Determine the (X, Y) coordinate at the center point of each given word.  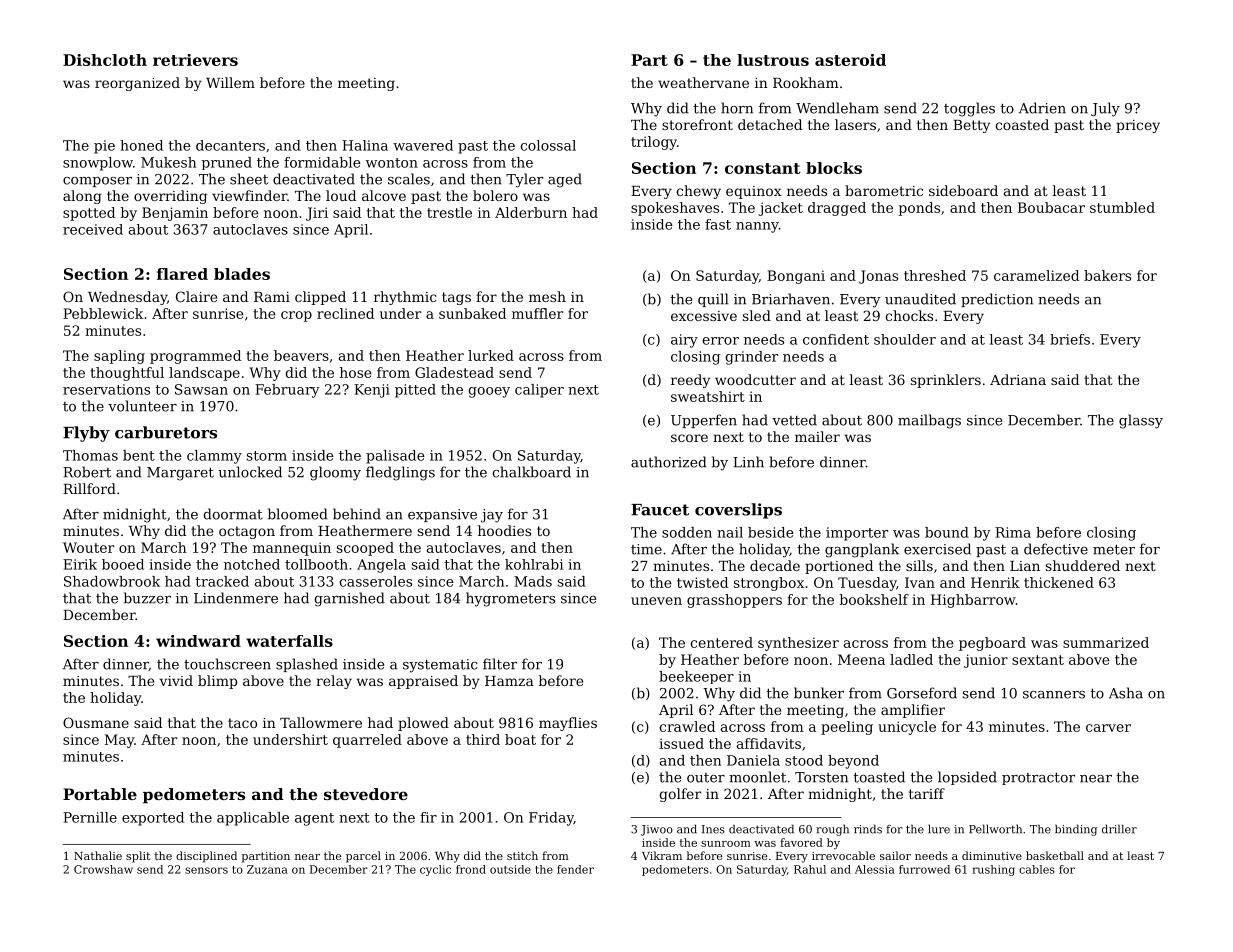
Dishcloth (105, 60)
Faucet (660, 510)
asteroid (850, 60)
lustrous (773, 60)
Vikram (662, 855)
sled (757, 315)
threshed (935, 275)
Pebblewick (103, 313)
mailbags (929, 421)
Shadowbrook (112, 581)
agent (314, 819)
